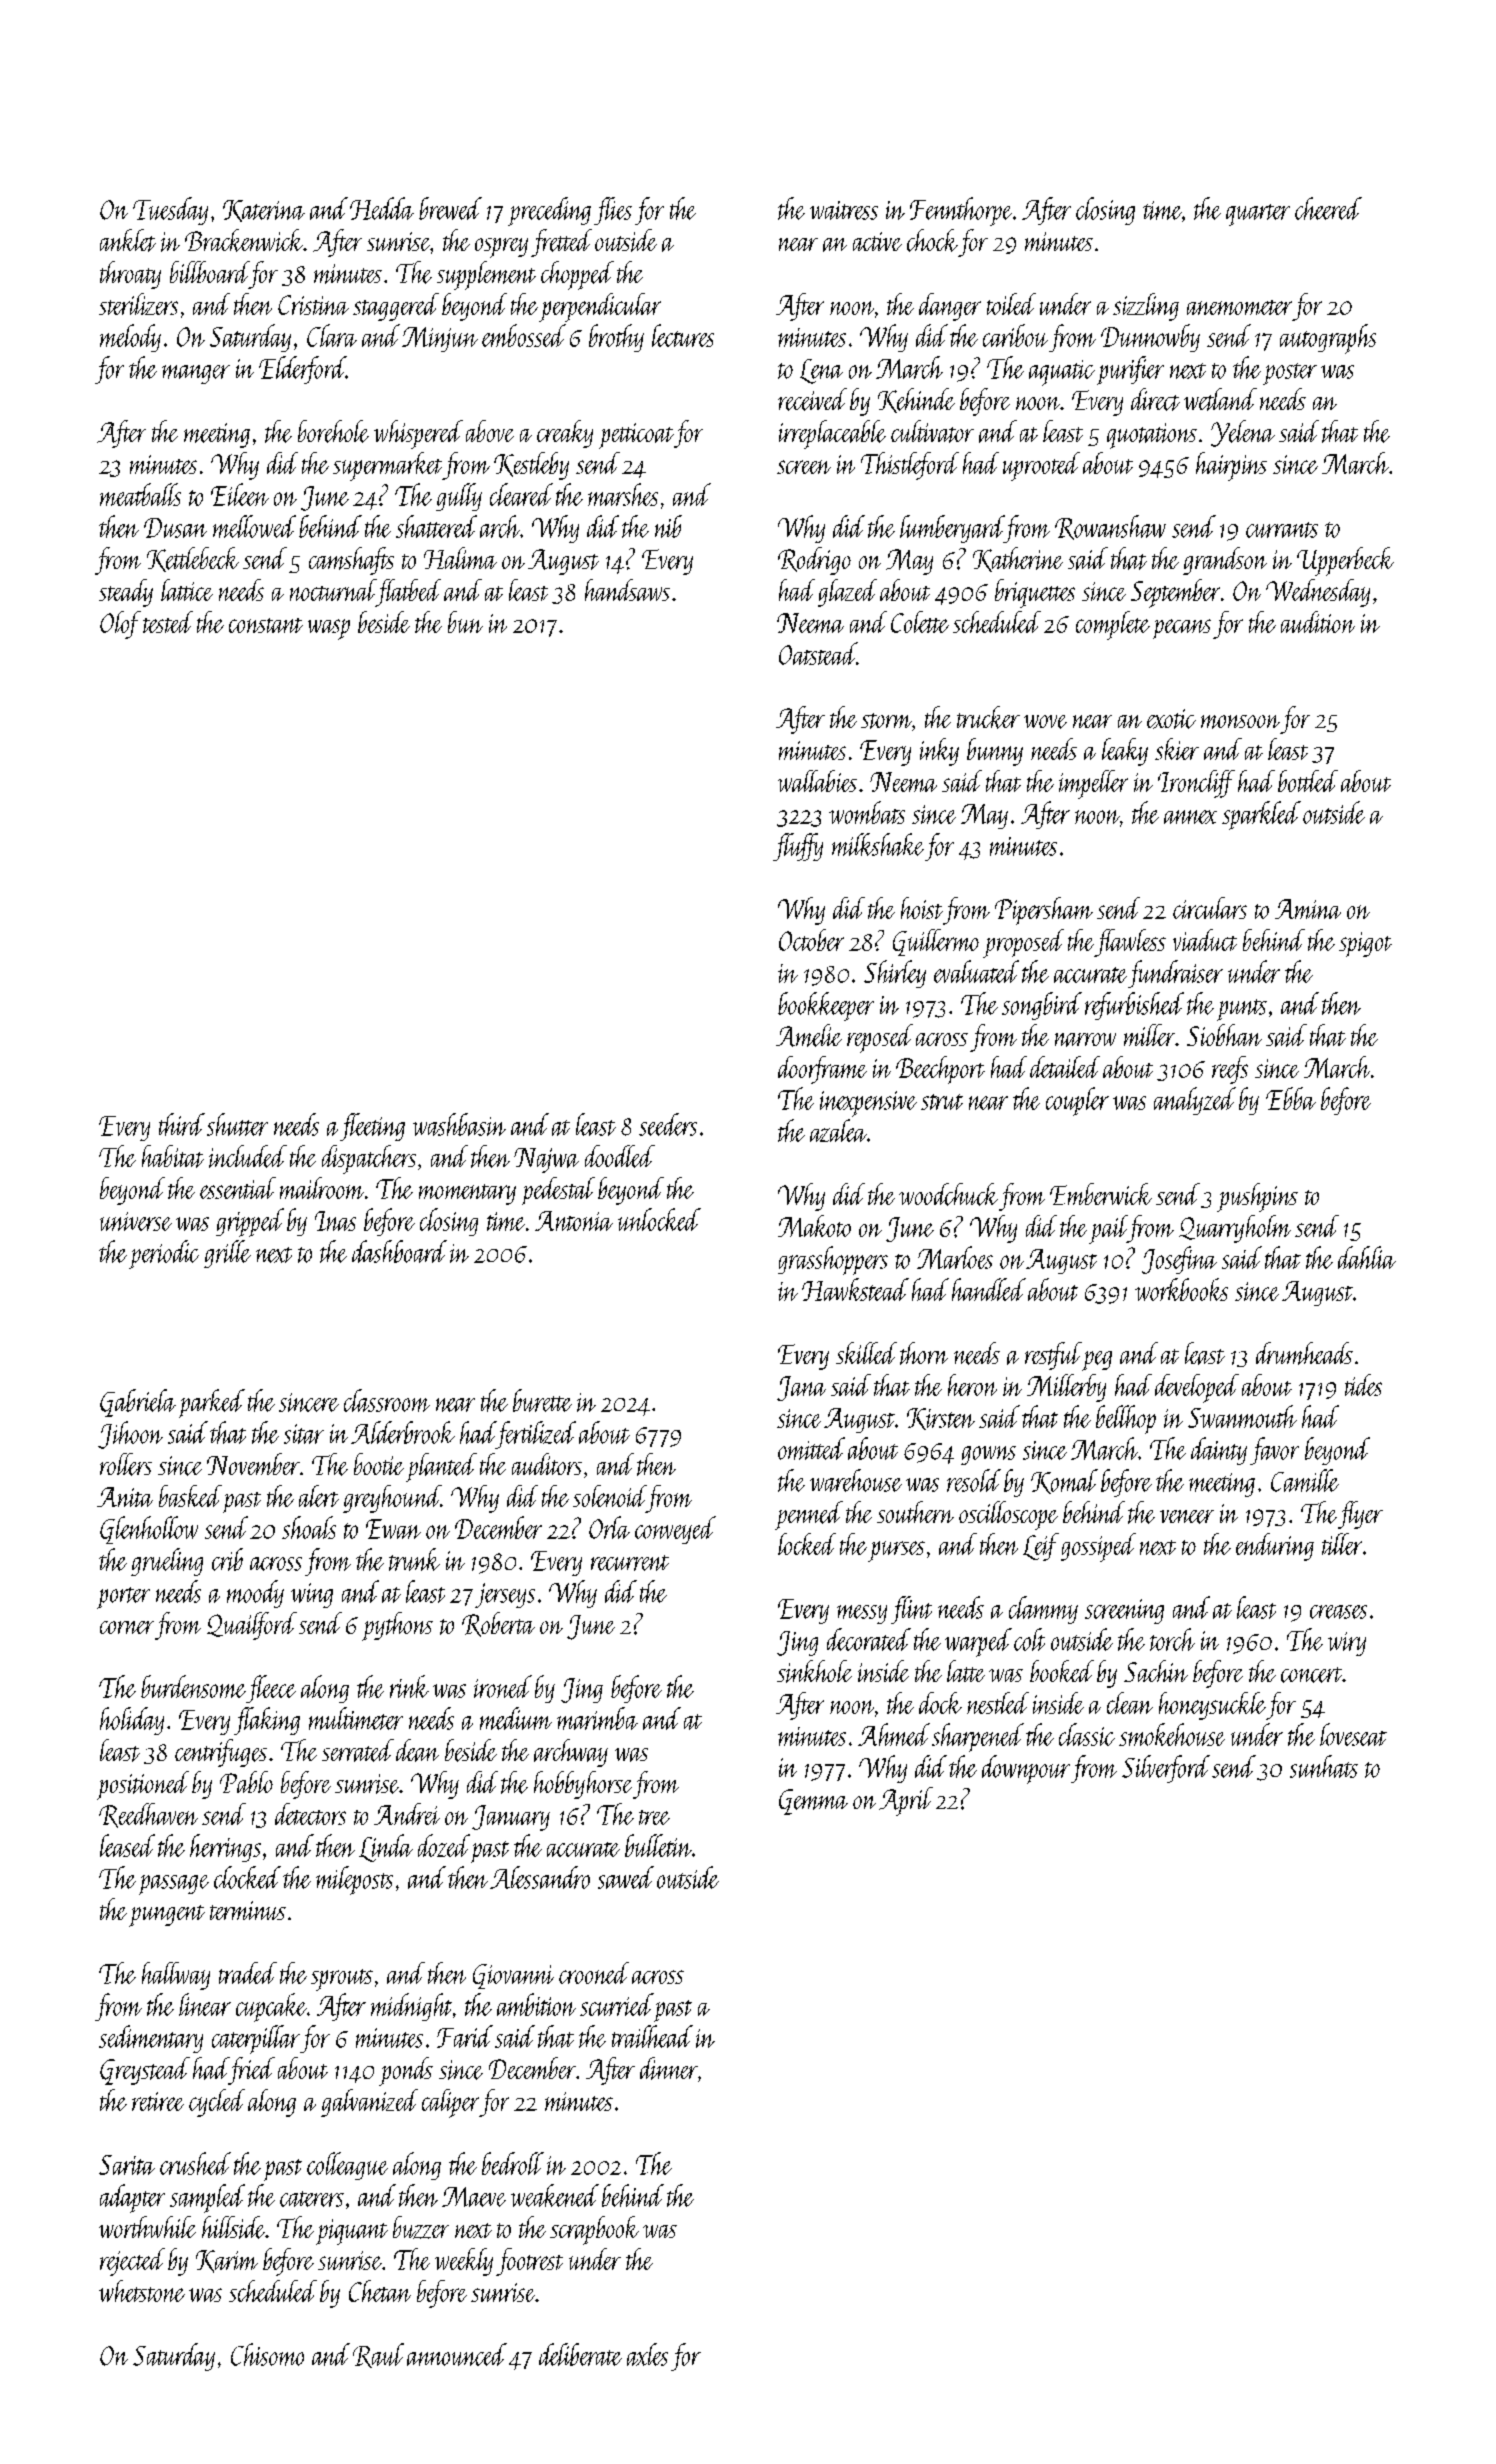  What do you see at coordinates (1098, 1547) in the document?
I see `gossiped` at bounding box center [1098, 1547].
